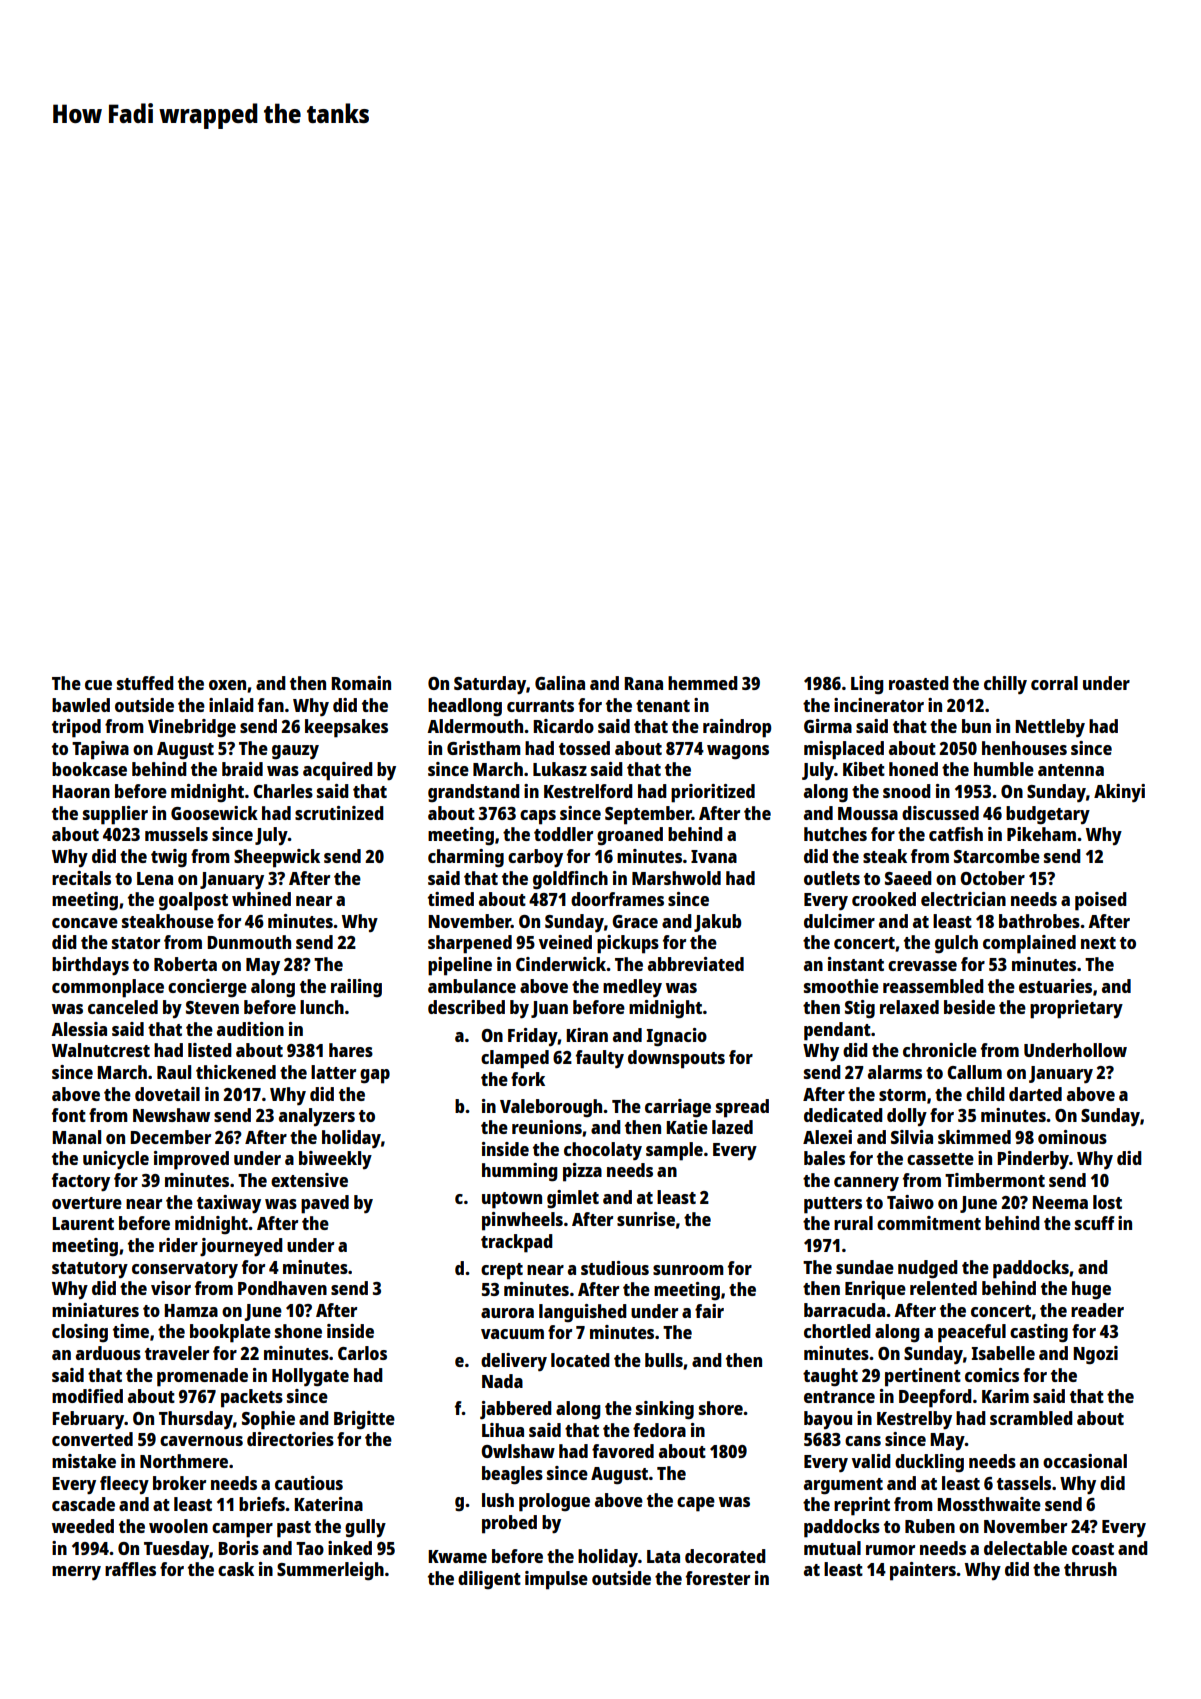  I want to click on woolen, so click(178, 1526).
